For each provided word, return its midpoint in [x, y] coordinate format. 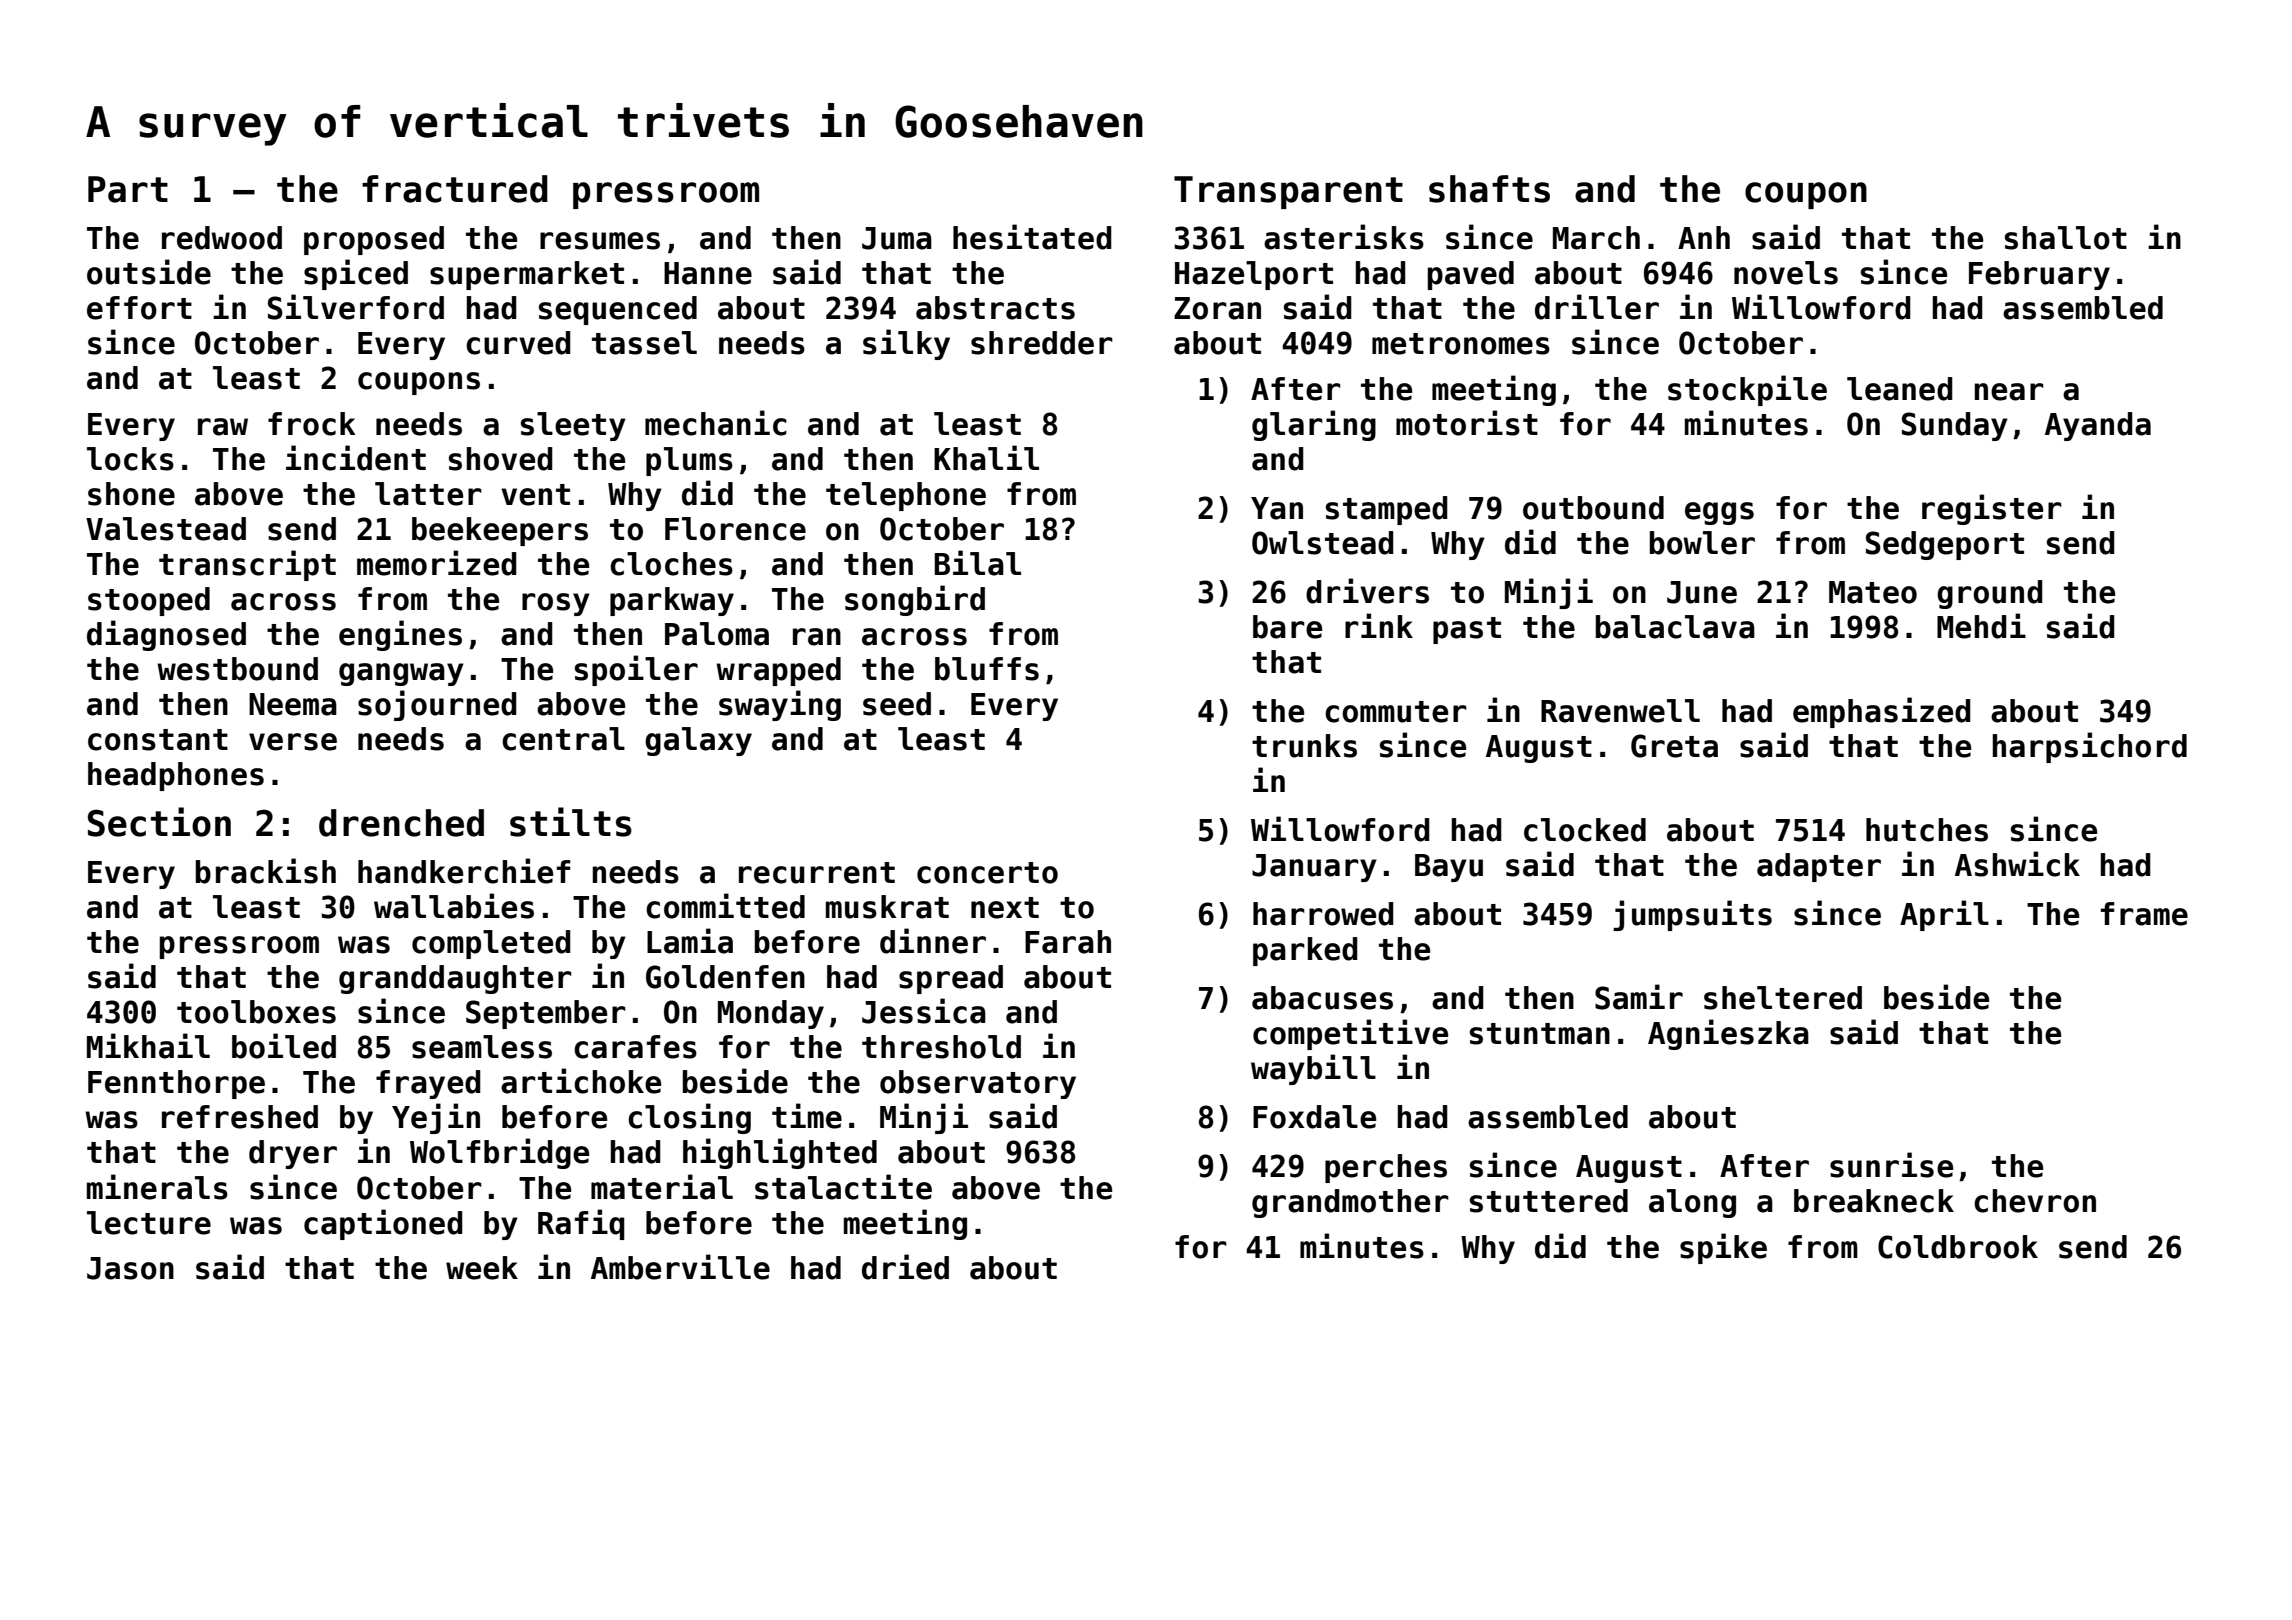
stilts [571, 822]
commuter [1396, 712]
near [2009, 392]
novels [1786, 273]
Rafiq [581, 1224]
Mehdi [1981, 626]
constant [158, 740]
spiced [356, 274]
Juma [897, 238]
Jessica [924, 1011]
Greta [1674, 746]
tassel [644, 343]
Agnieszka [1728, 1034]
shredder [1042, 343]
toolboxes [256, 1012]
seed [897, 704]
